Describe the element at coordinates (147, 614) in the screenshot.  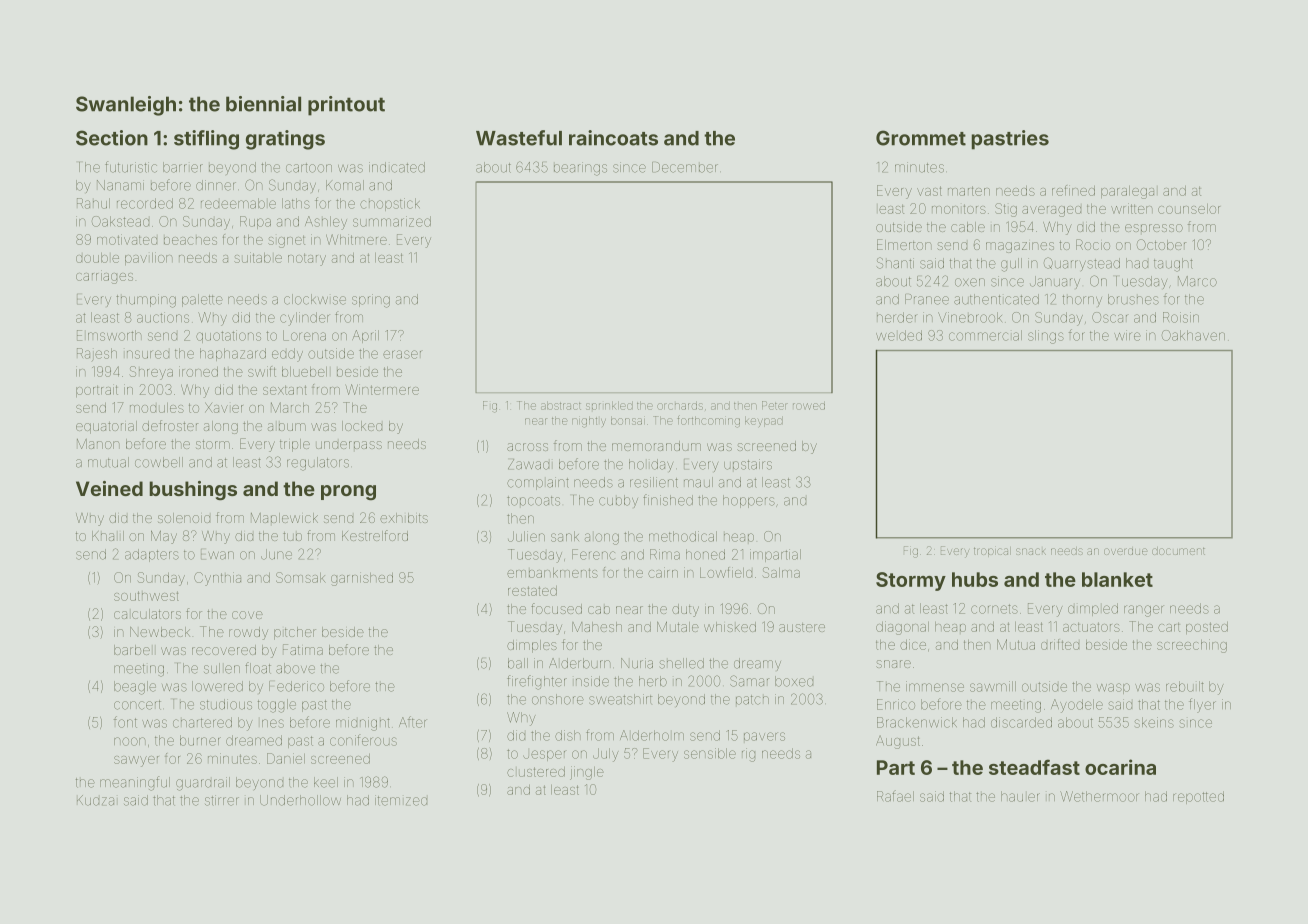
I see `calculators` at that location.
